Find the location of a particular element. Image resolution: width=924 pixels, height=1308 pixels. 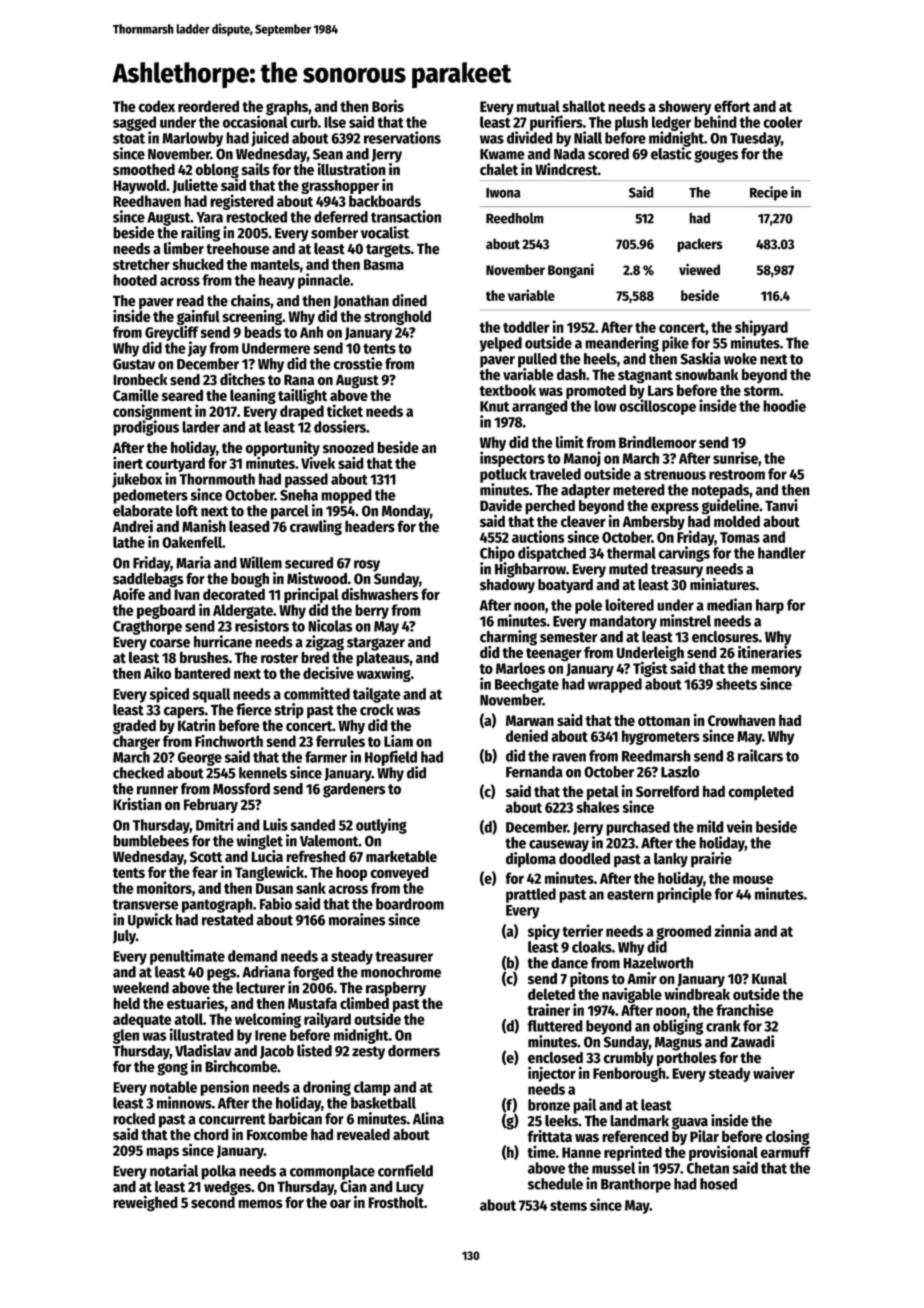

divided is located at coordinates (530, 137).
